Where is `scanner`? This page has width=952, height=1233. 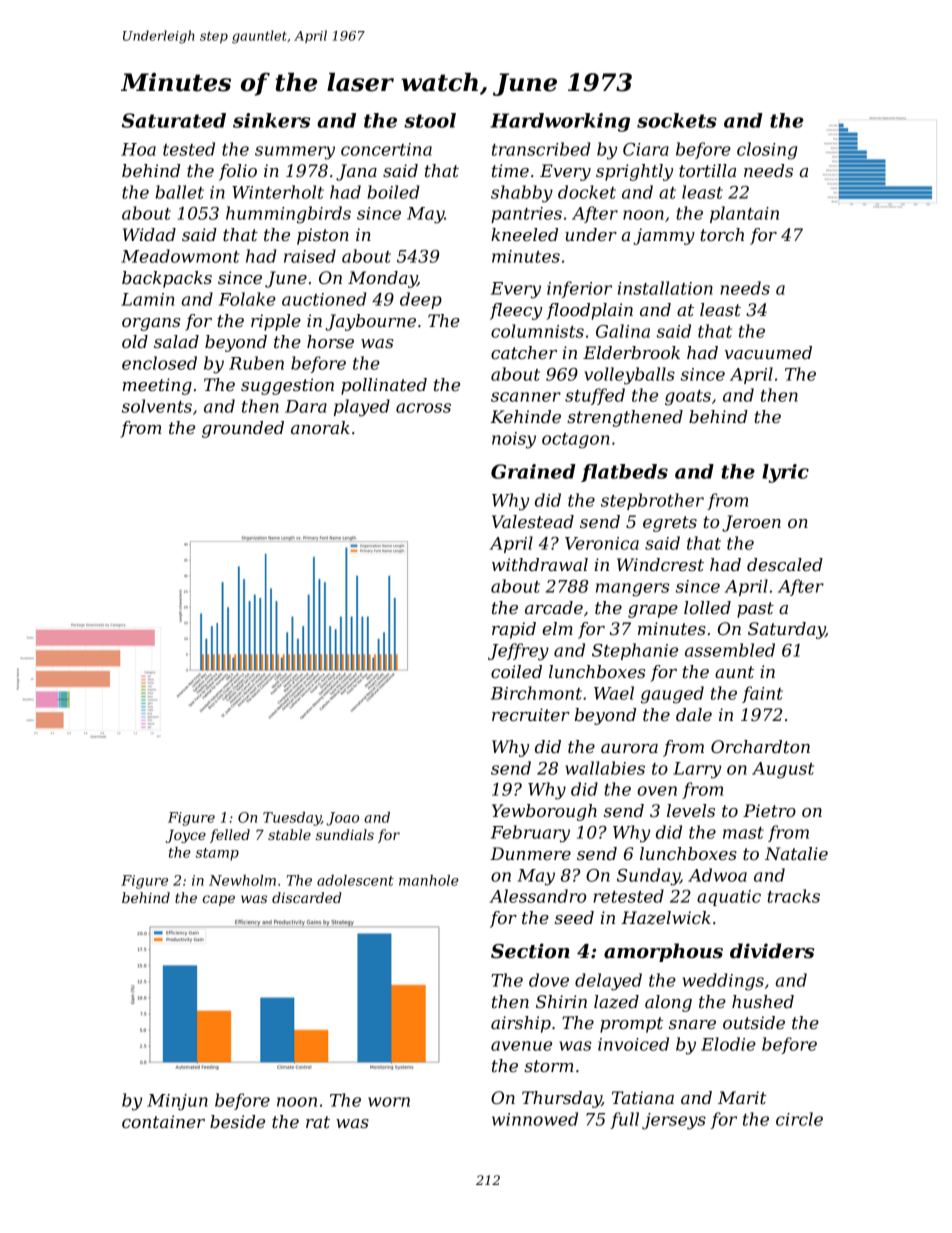
scanner is located at coordinates (526, 397).
